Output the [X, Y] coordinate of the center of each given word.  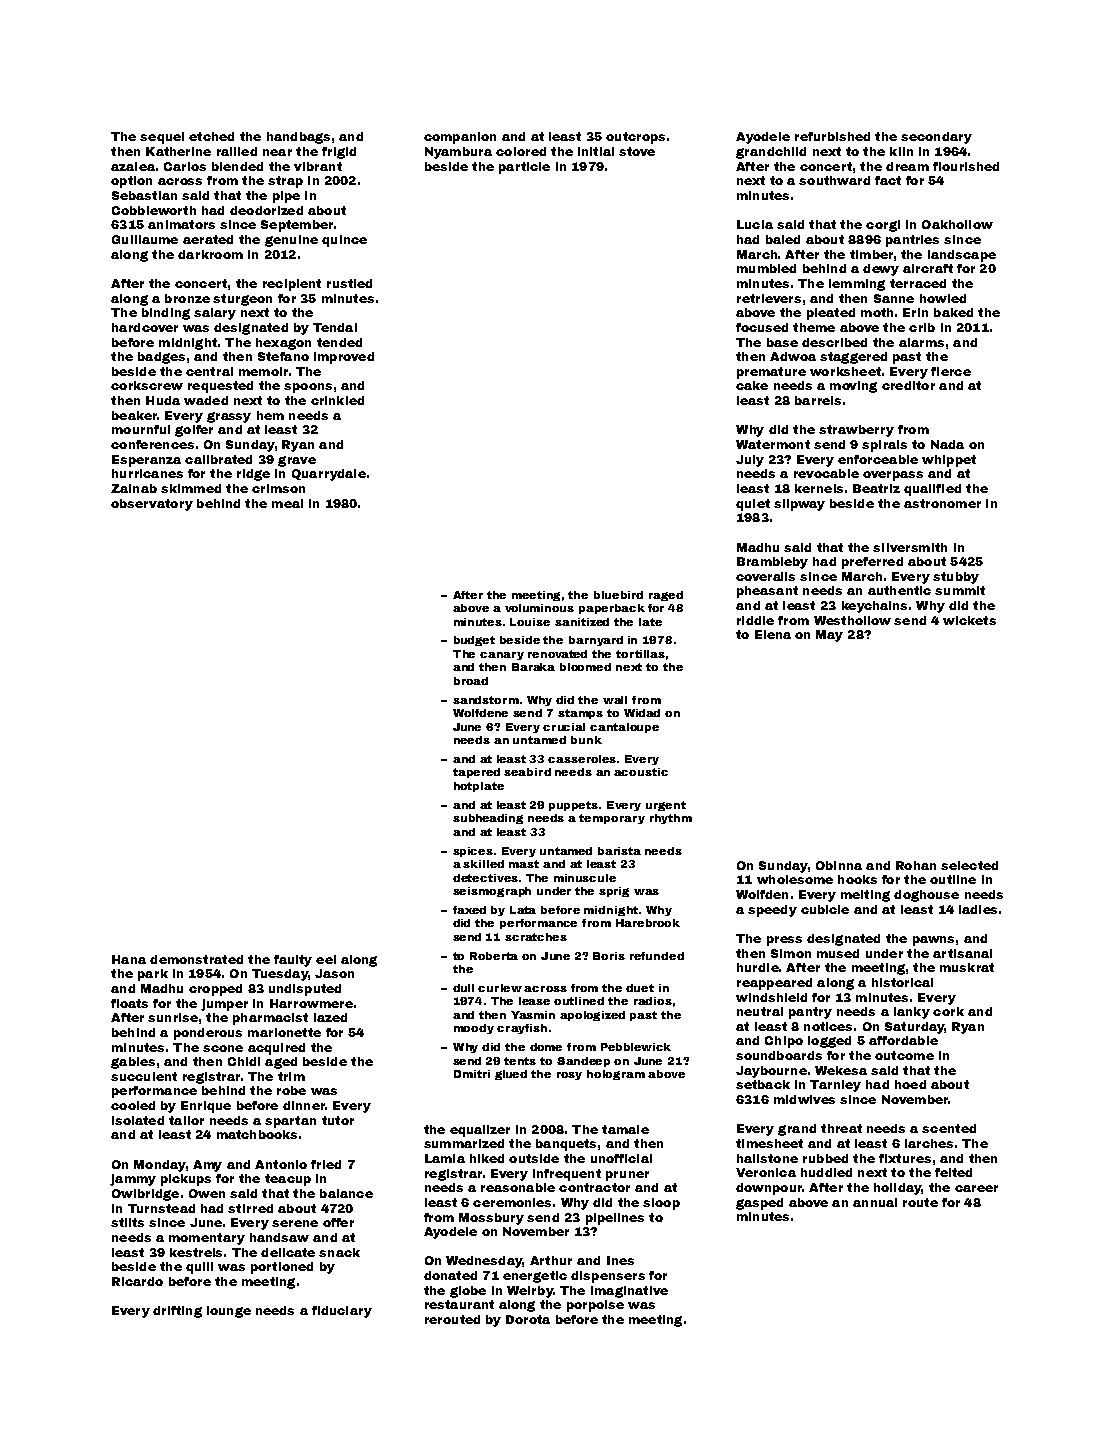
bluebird [618, 595]
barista [619, 851]
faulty [293, 961]
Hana [129, 959]
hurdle [758, 967]
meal [287, 503]
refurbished [832, 136]
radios [653, 1001]
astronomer [942, 503]
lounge [229, 1312]
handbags [298, 138]
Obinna [839, 865]
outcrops [635, 138]
